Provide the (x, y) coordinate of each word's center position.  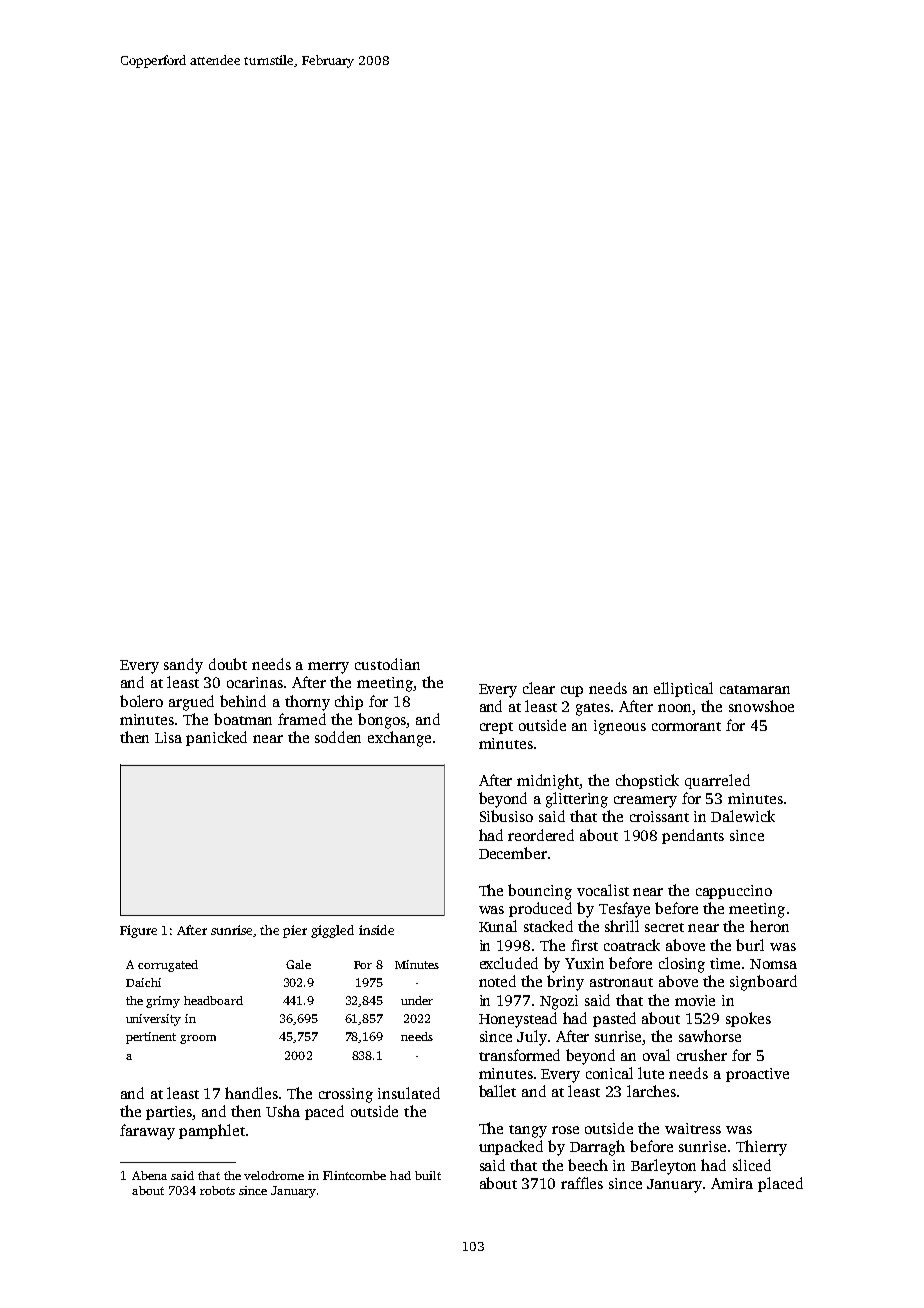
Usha (283, 1111)
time (725, 963)
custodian (387, 664)
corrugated (168, 966)
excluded (509, 963)
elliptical (683, 689)
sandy (183, 666)
